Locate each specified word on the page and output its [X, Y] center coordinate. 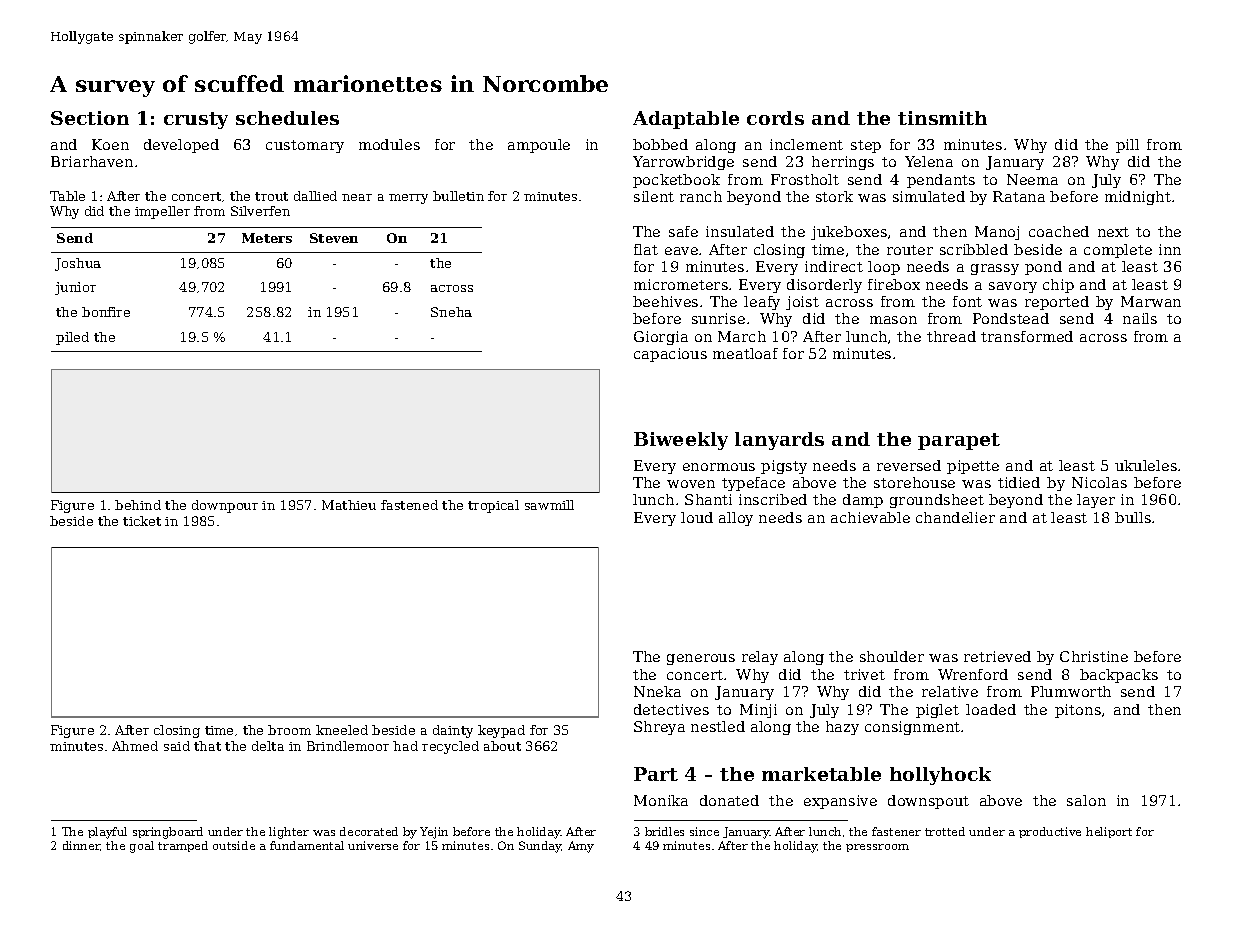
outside [234, 845]
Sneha [451, 312]
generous [701, 659]
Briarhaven [92, 161]
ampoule [539, 146]
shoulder [892, 656]
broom [289, 730]
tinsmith [942, 118]
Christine [1094, 656]
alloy [736, 519]
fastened [409, 505]
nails [1140, 318]
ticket [142, 521]
